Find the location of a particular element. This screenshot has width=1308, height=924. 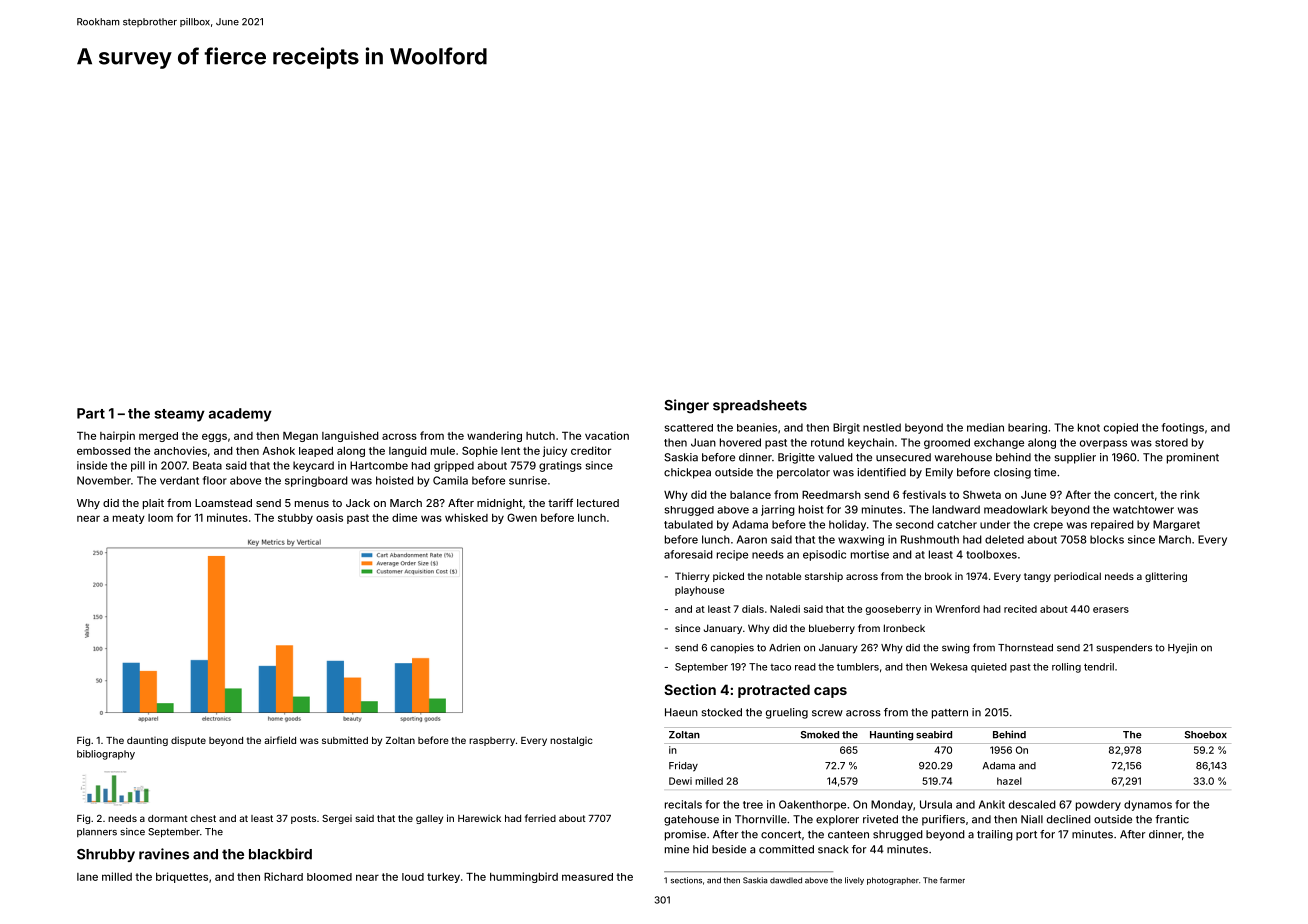

promise is located at coordinates (685, 835).
